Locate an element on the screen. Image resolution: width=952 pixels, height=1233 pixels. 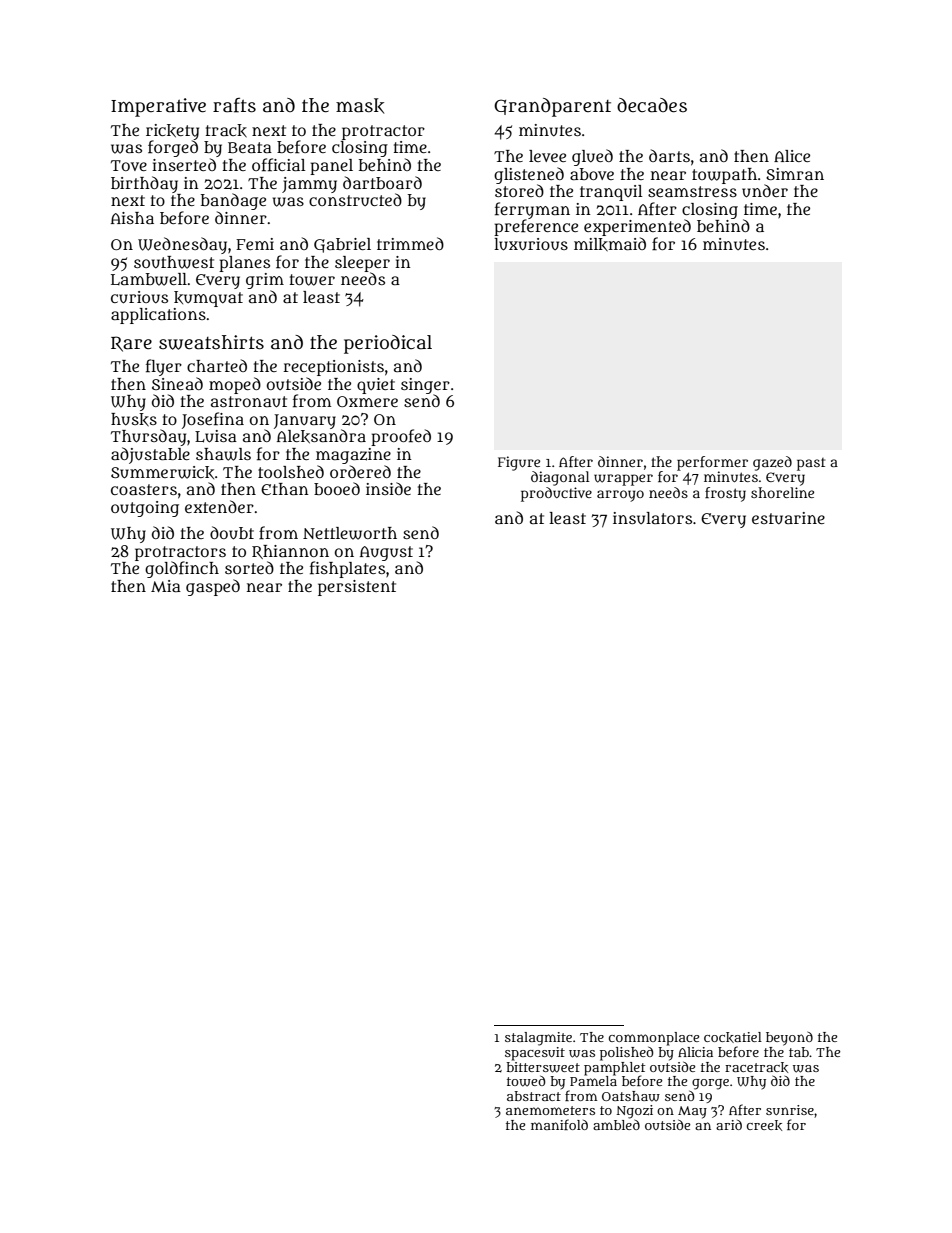
estuarine is located at coordinates (788, 518).
